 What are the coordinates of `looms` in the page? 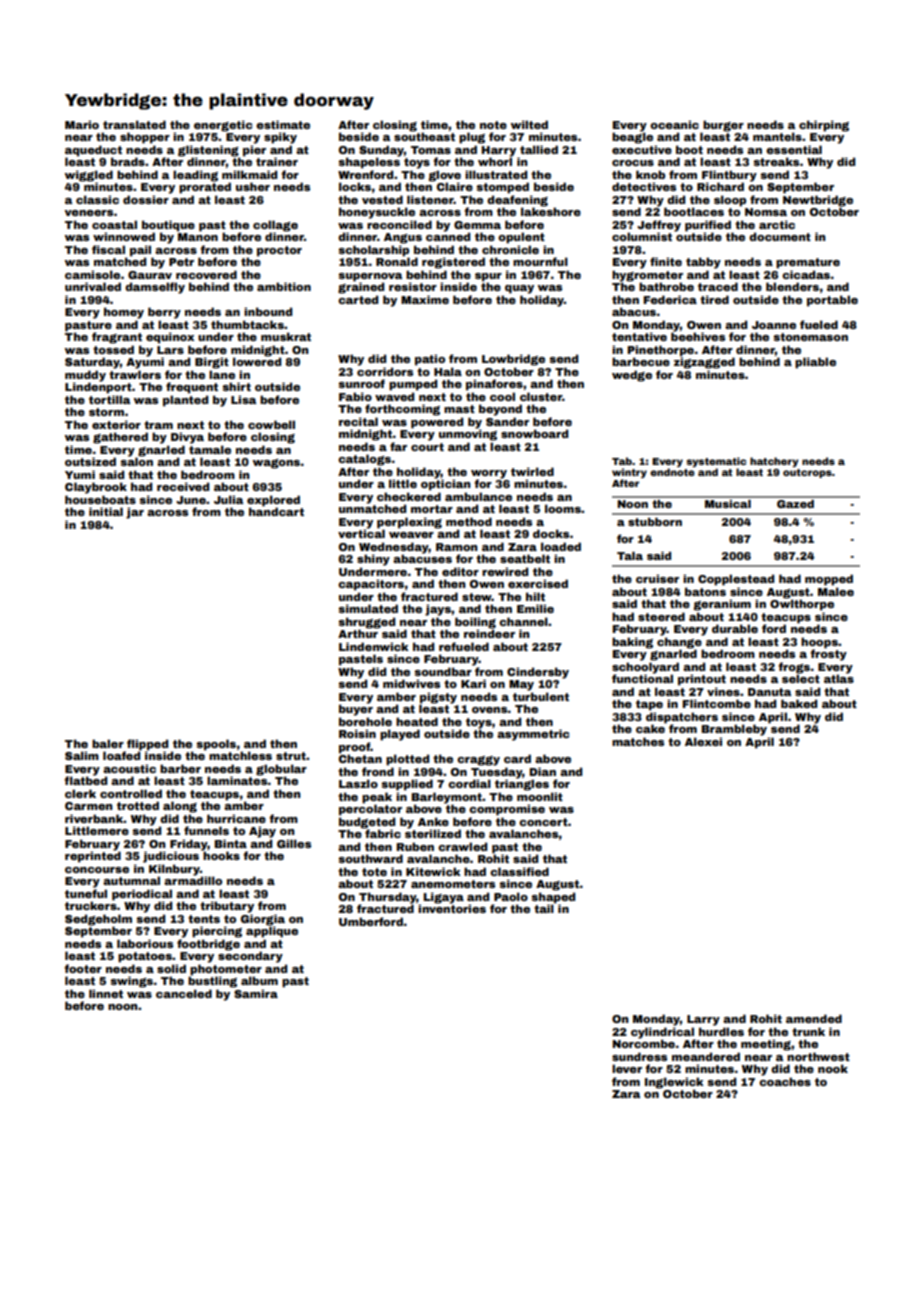 It's located at (563, 508).
